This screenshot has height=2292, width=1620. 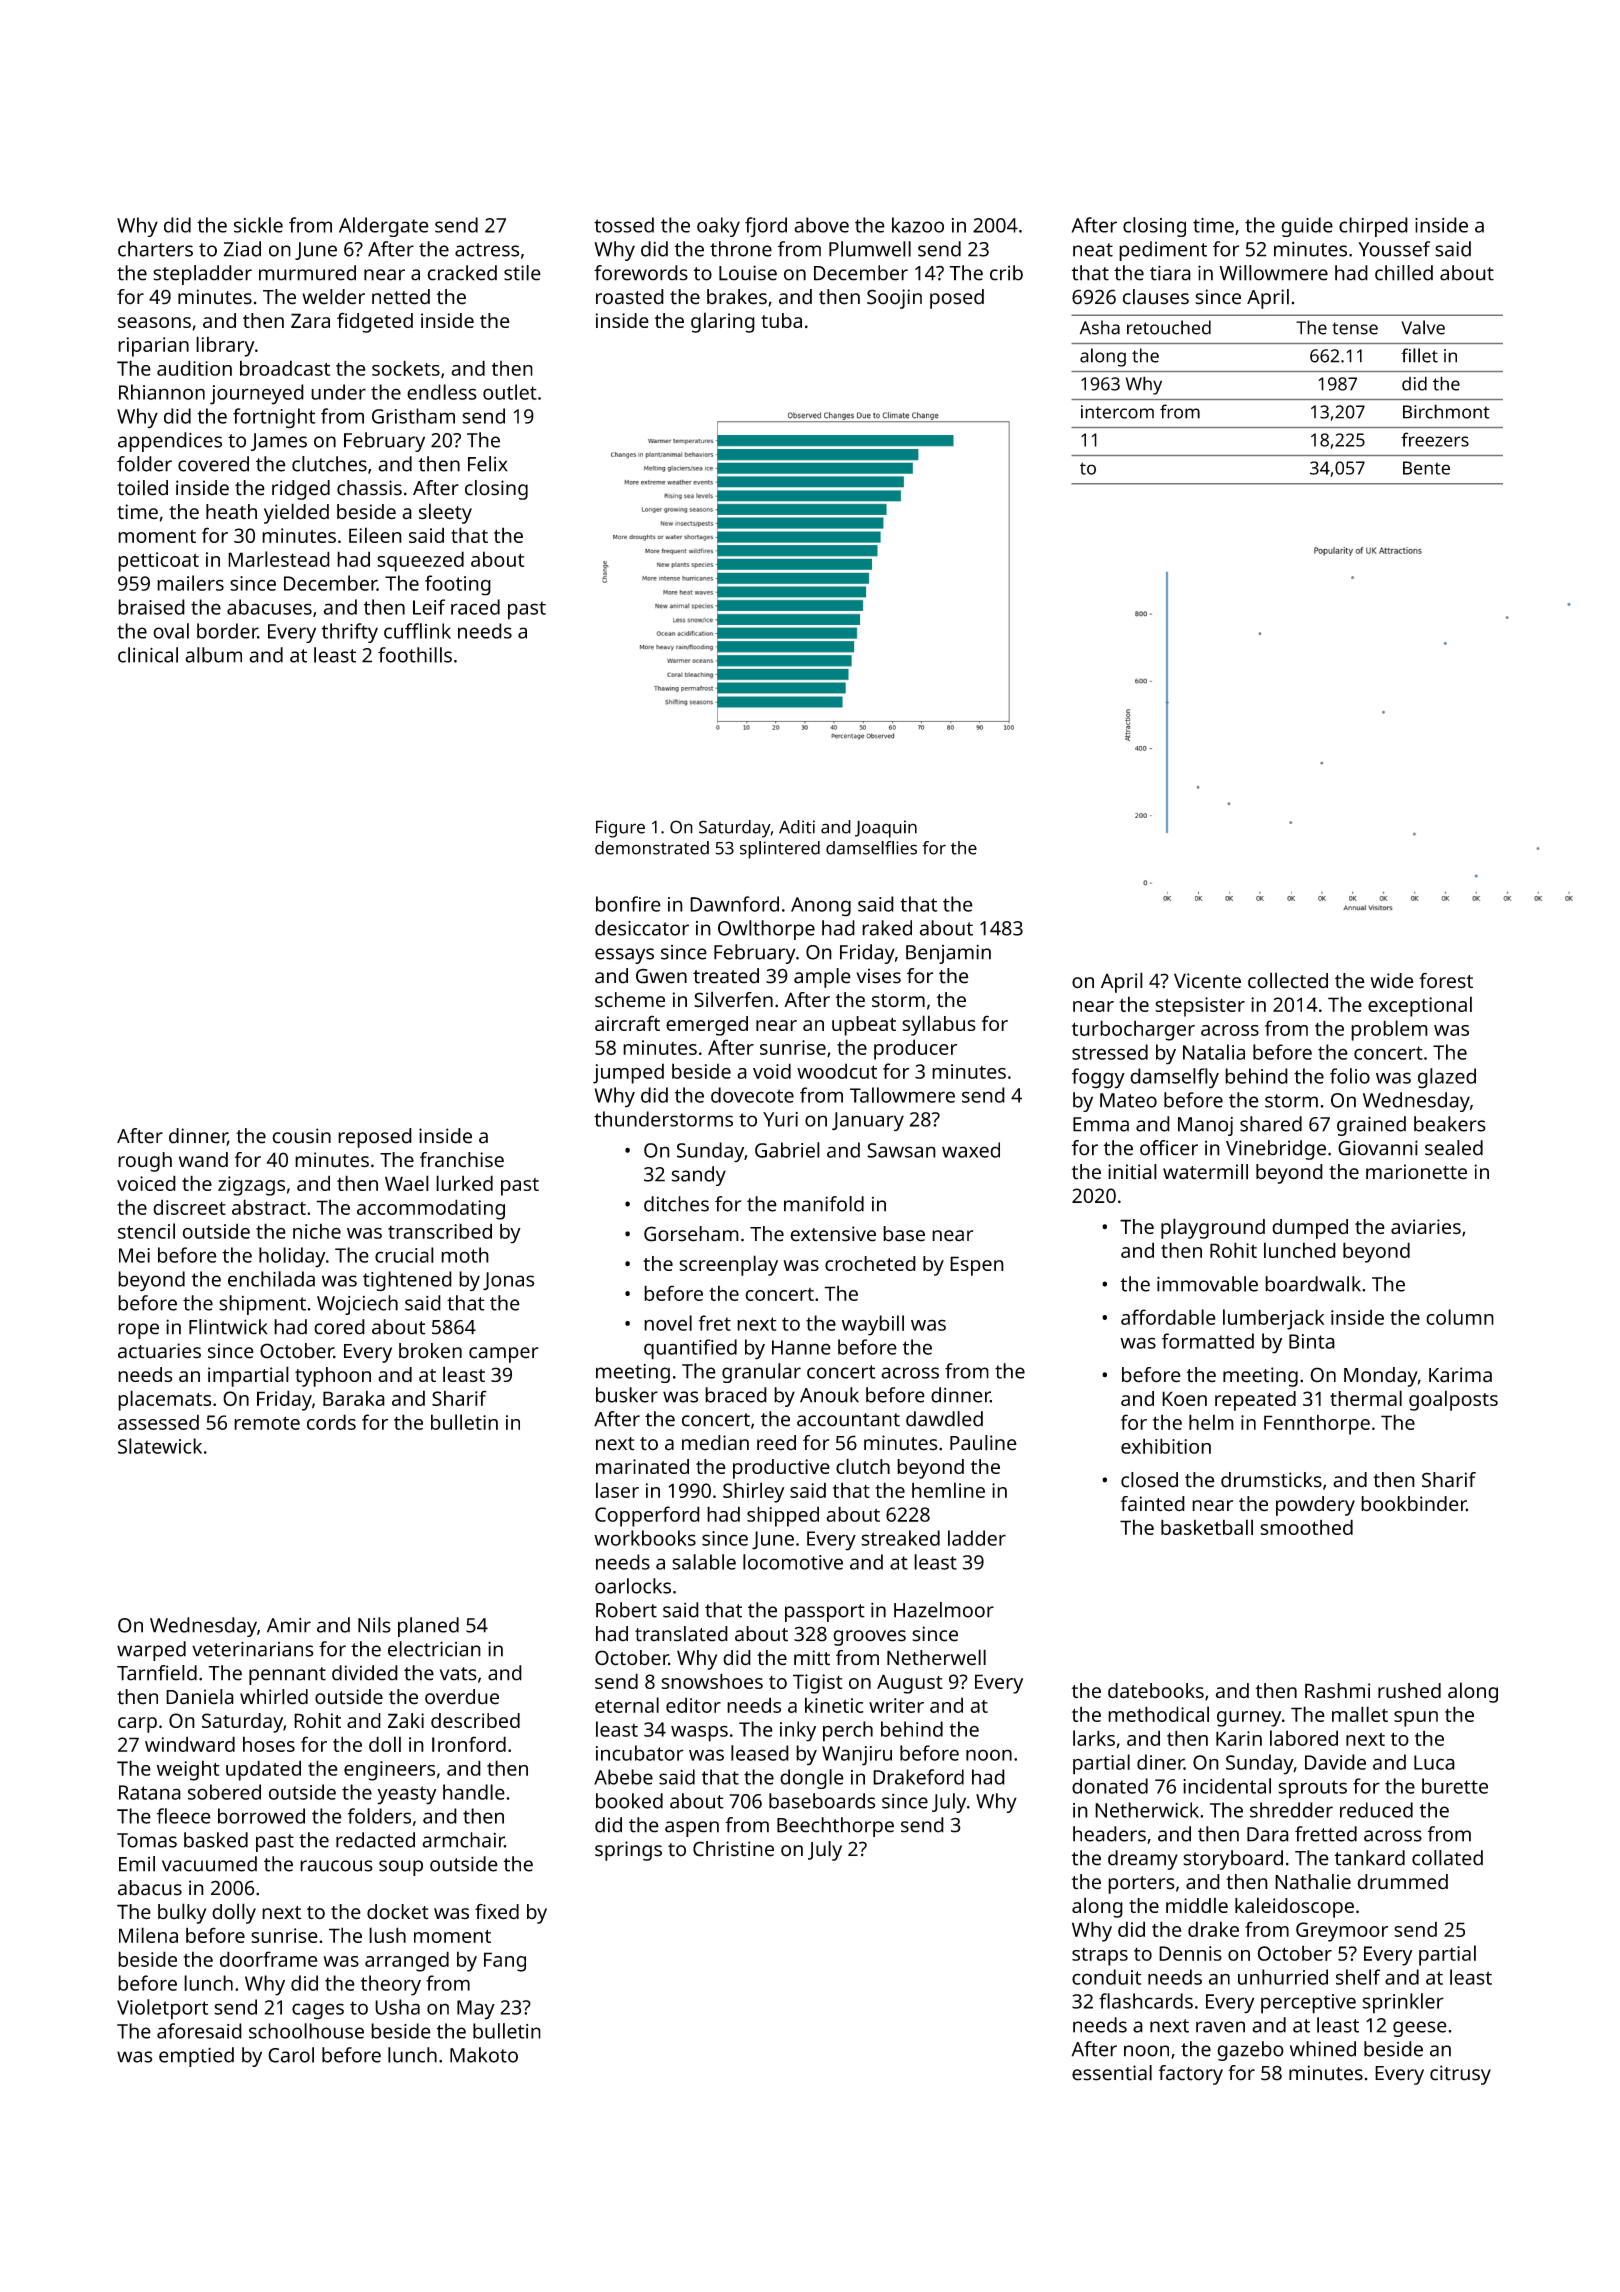 What do you see at coordinates (1454, 1148) in the screenshot?
I see `sealed` at bounding box center [1454, 1148].
